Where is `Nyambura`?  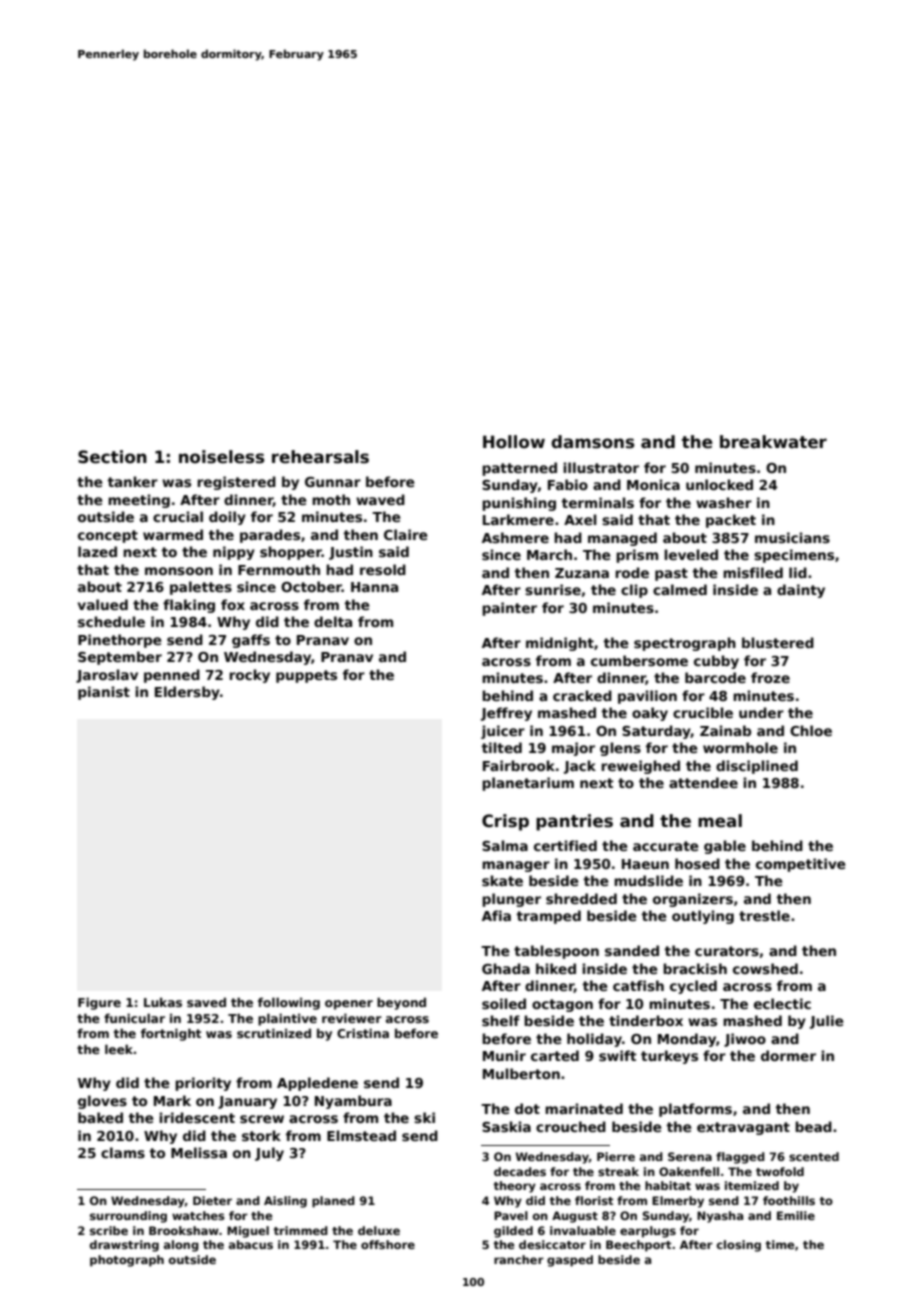
Nyambura is located at coordinates (353, 1102).
